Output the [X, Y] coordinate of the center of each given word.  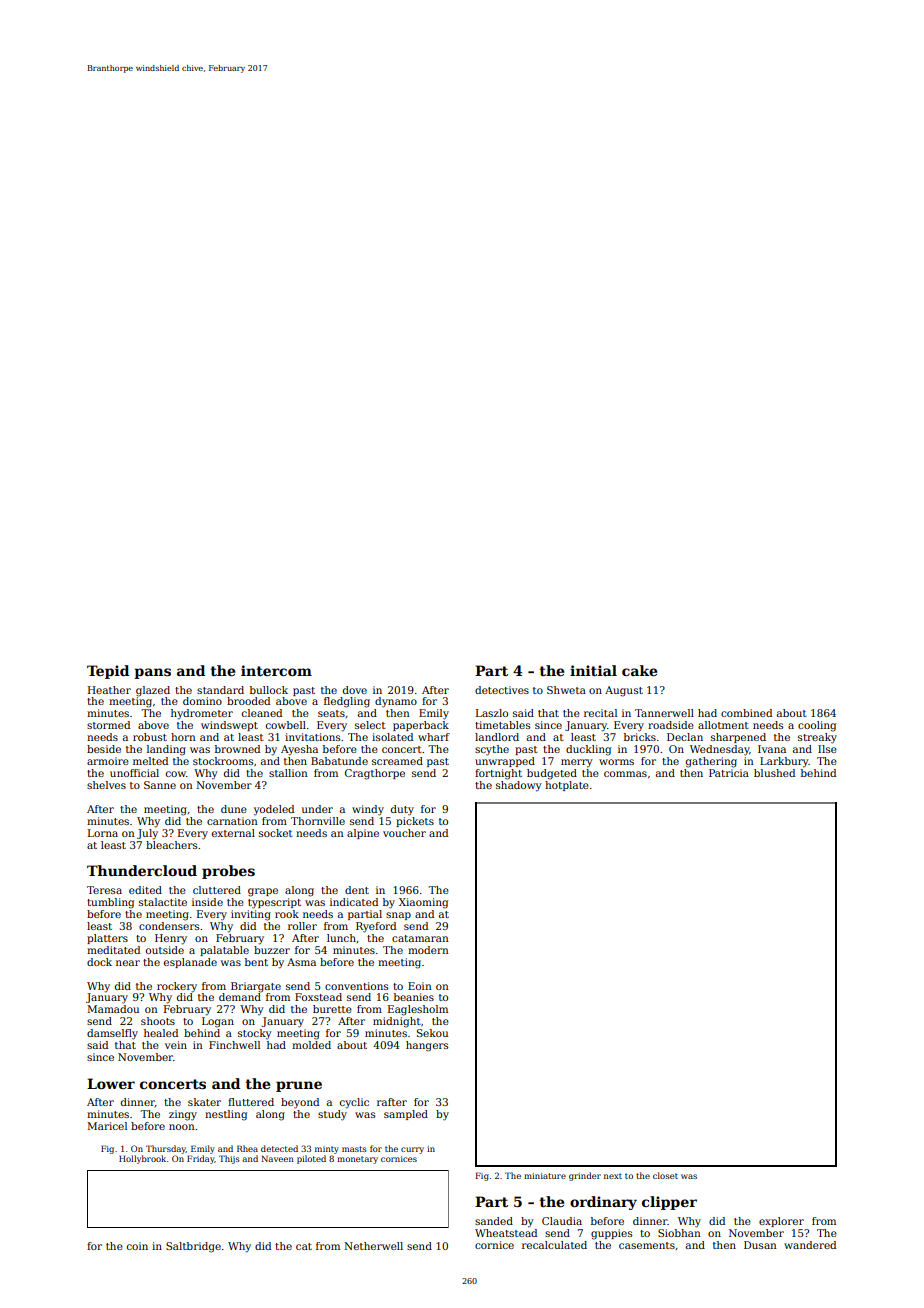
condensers [169, 926]
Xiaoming [423, 903]
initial [593, 670]
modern [428, 950]
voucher [404, 833]
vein [176, 1045]
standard [220, 690]
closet [665, 1175]
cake [639, 670]
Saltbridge [193, 1247]
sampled [406, 1115]
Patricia [729, 773]
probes [228, 872]
